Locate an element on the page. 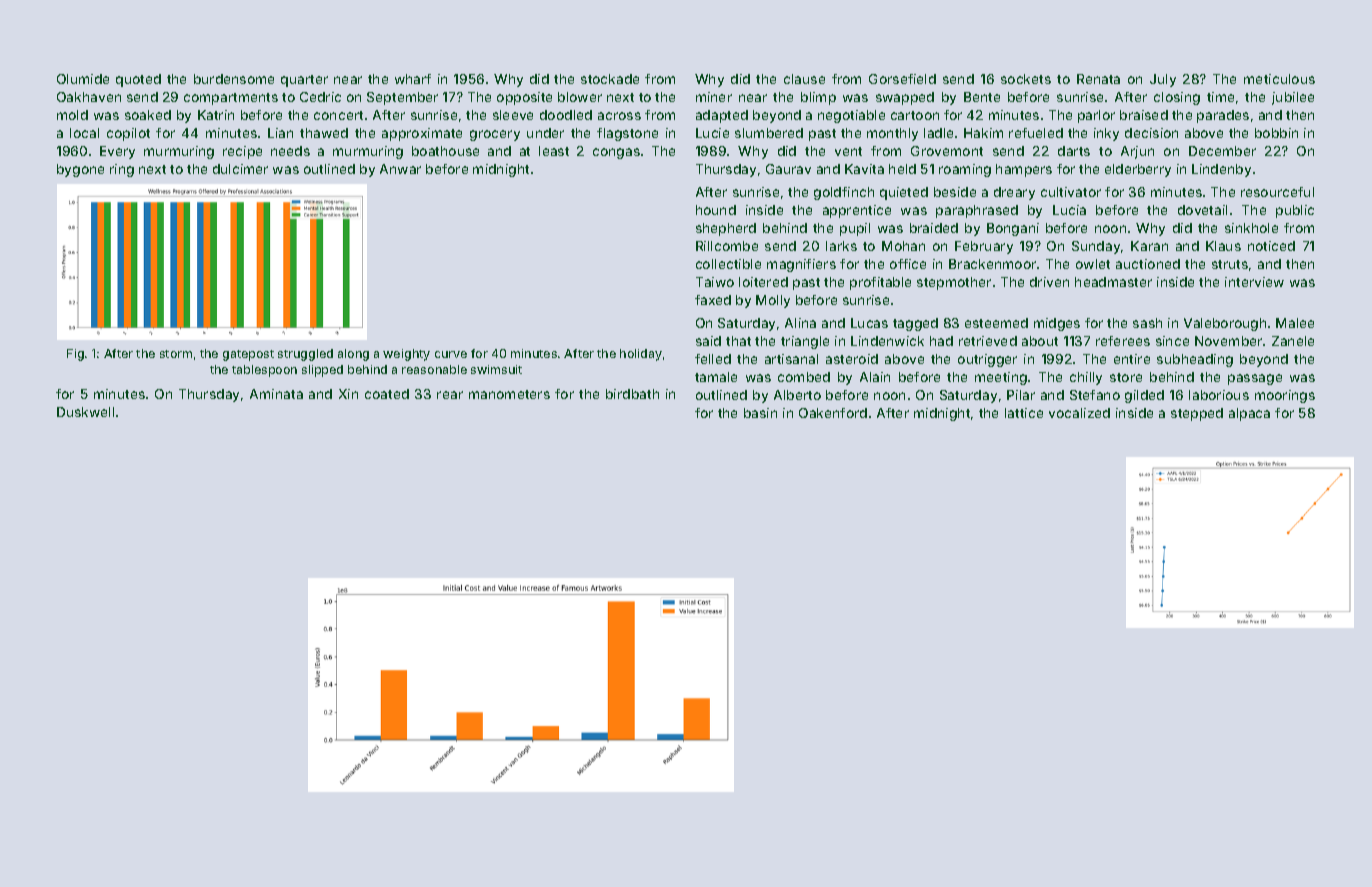 The width and height of the image is (1372, 887). Duskwell is located at coordinates (85, 412).
